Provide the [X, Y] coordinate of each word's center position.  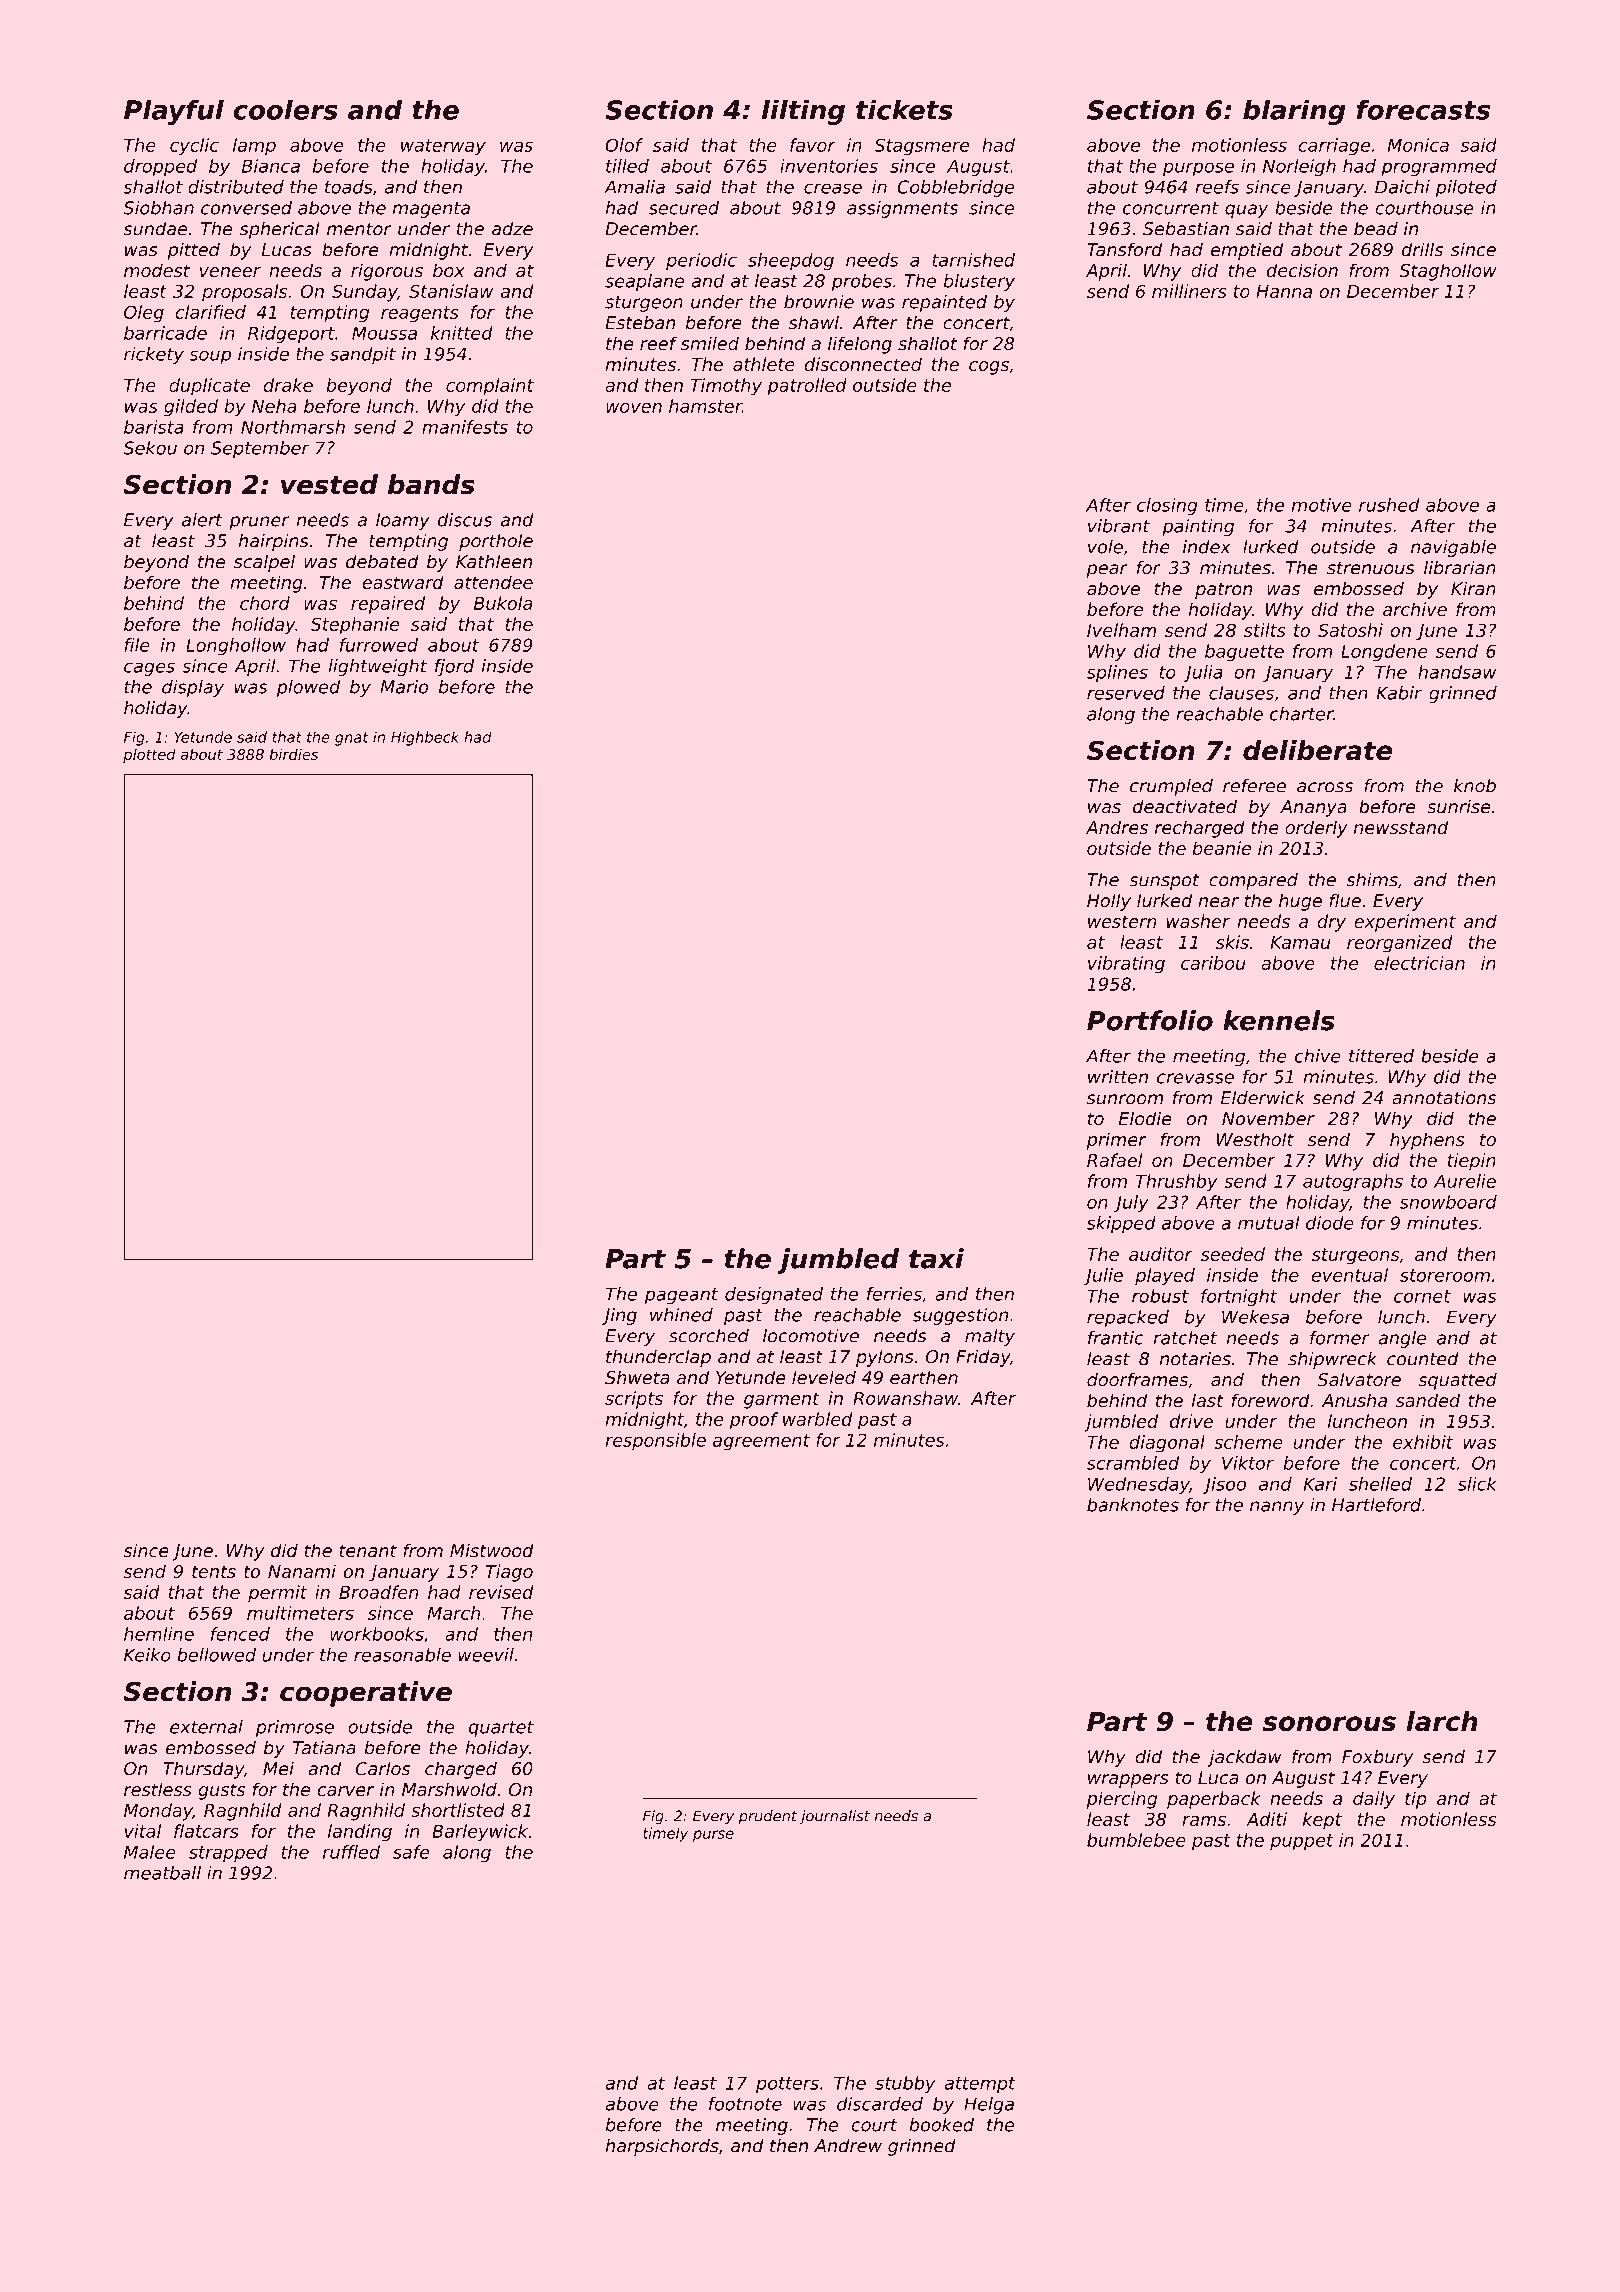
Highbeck [425, 738]
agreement [761, 1442]
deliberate [1317, 750]
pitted [194, 251]
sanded [1428, 1400]
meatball [162, 1873]
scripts [634, 1400]
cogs [989, 368]
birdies [293, 754]
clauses [1241, 693]
